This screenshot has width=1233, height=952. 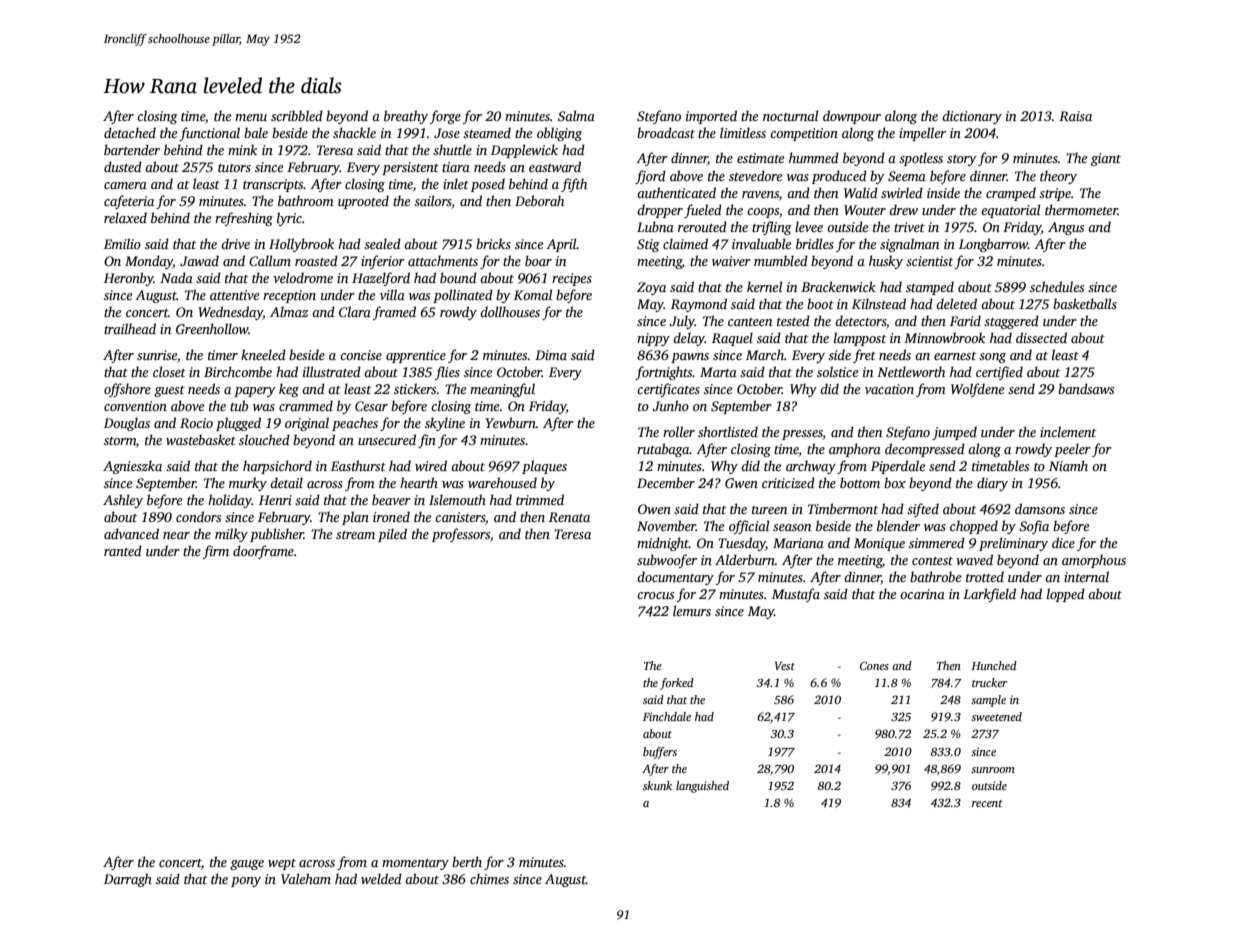 What do you see at coordinates (123, 550) in the screenshot?
I see `ranted` at bounding box center [123, 550].
